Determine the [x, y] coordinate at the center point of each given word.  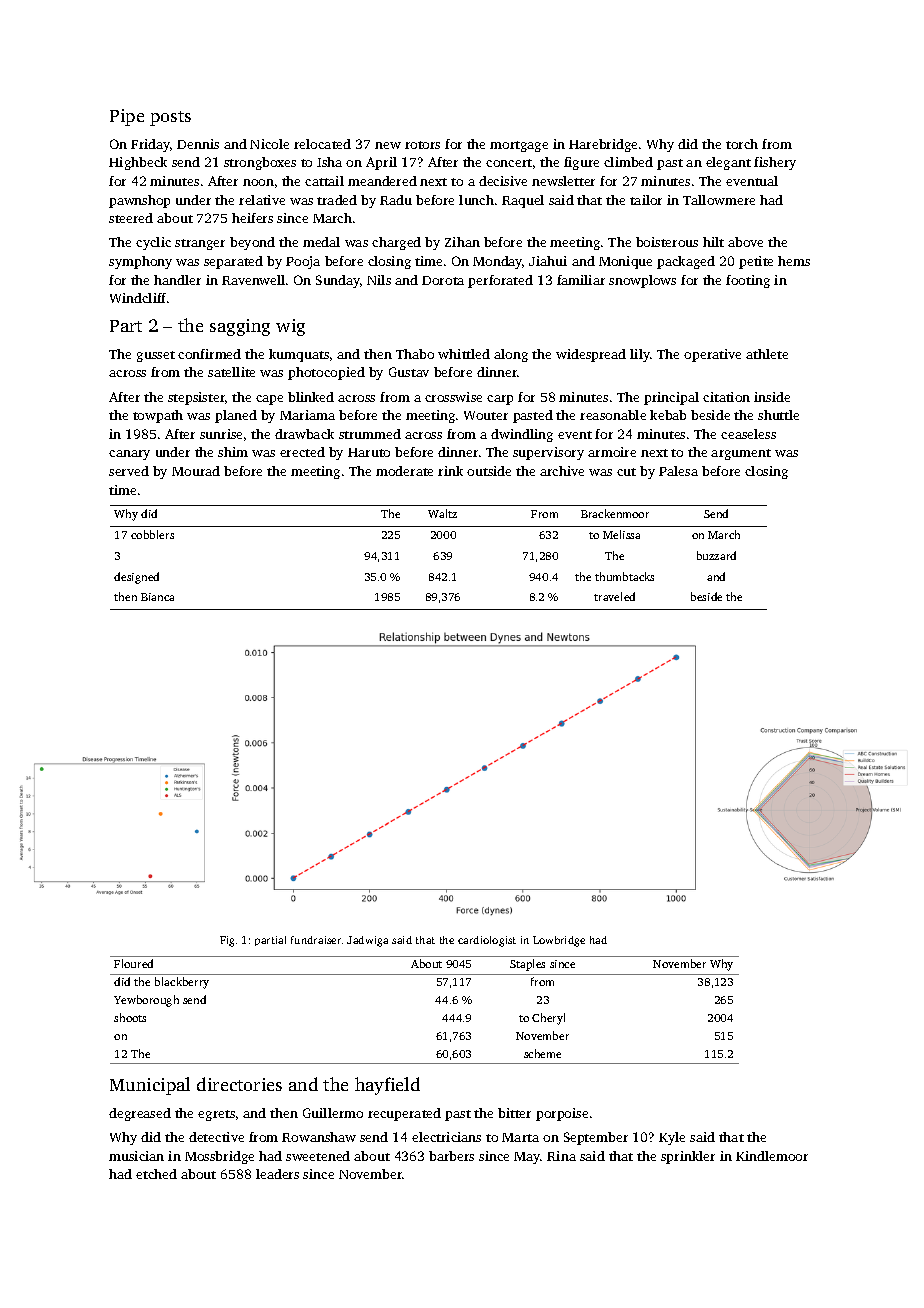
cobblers [152, 534]
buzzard [716, 555]
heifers [252, 218]
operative [712, 355]
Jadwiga [367, 941]
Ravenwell [253, 280]
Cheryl [548, 1019]
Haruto [369, 452]
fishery [775, 163]
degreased [140, 1114]
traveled [614, 596]
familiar [581, 280]
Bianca [157, 597]
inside [772, 397]
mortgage [519, 146]
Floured [133, 963]
